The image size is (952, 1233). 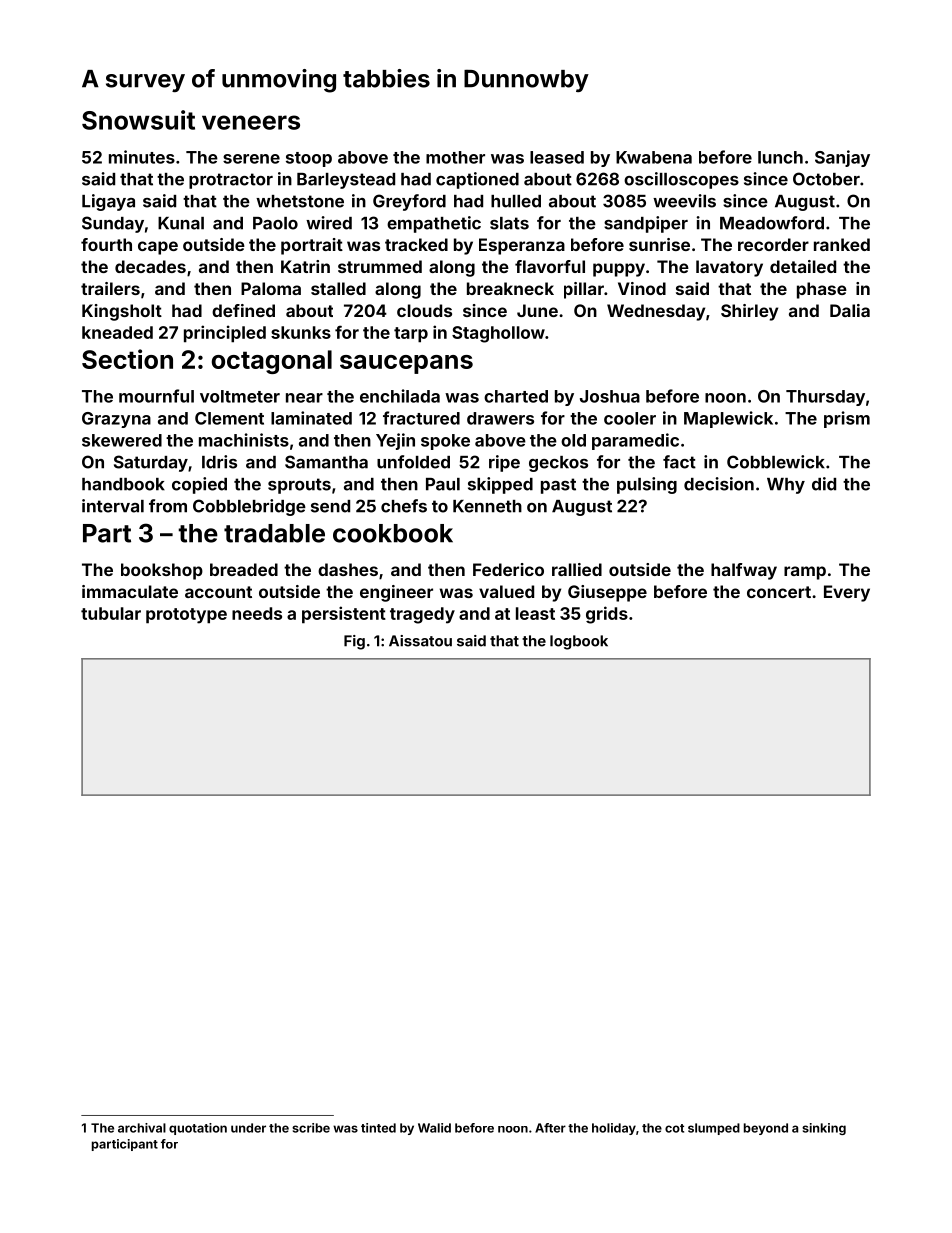 What do you see at coordinates (138, 120) in the screenshot?
I see `Snowsuit` at bounding box center [138, 120].
